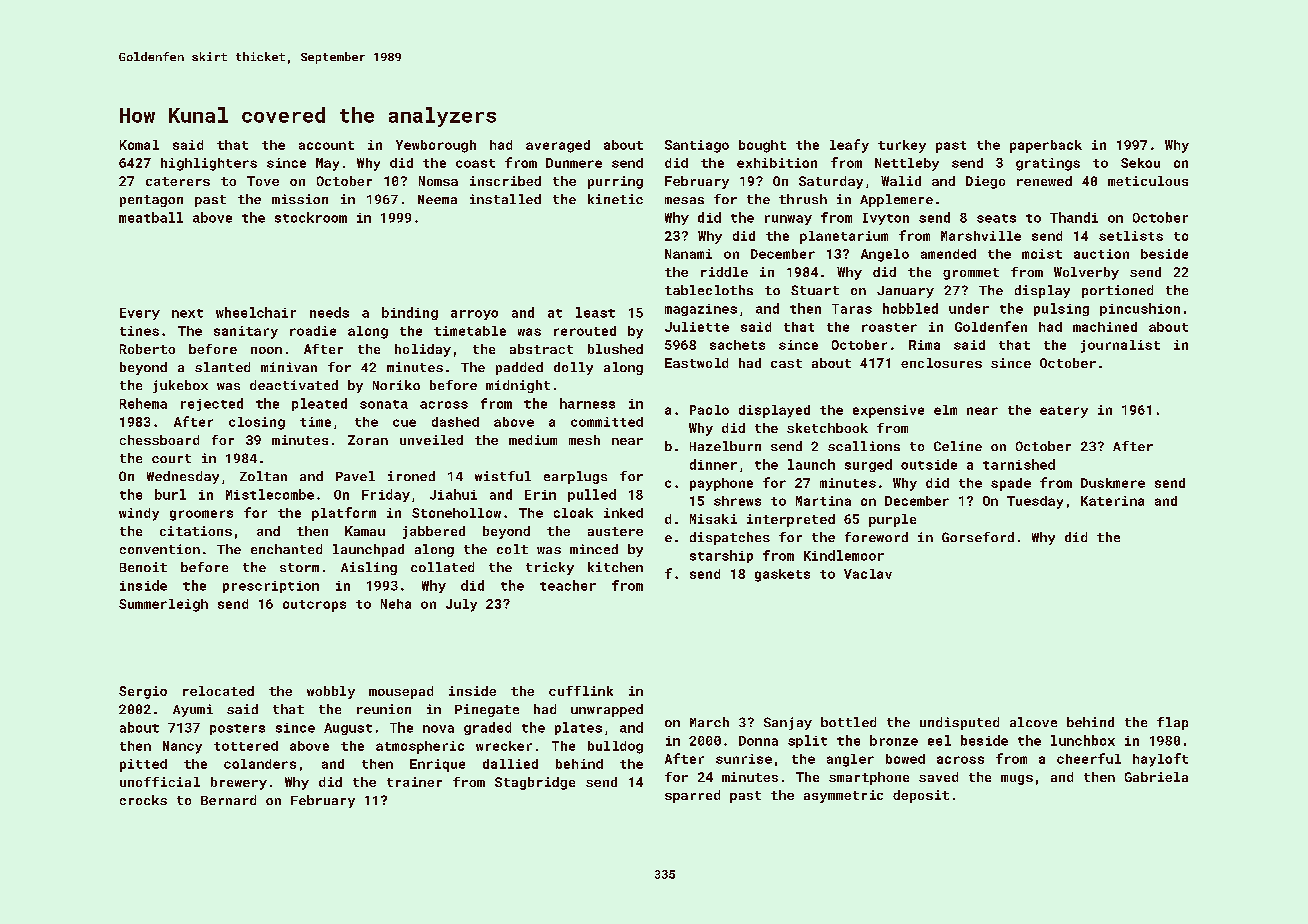 This screenshot has height=924, width=1308. Describe the element at coordinates (921, 796) in the screenshot. I see `deposit` at that location.
